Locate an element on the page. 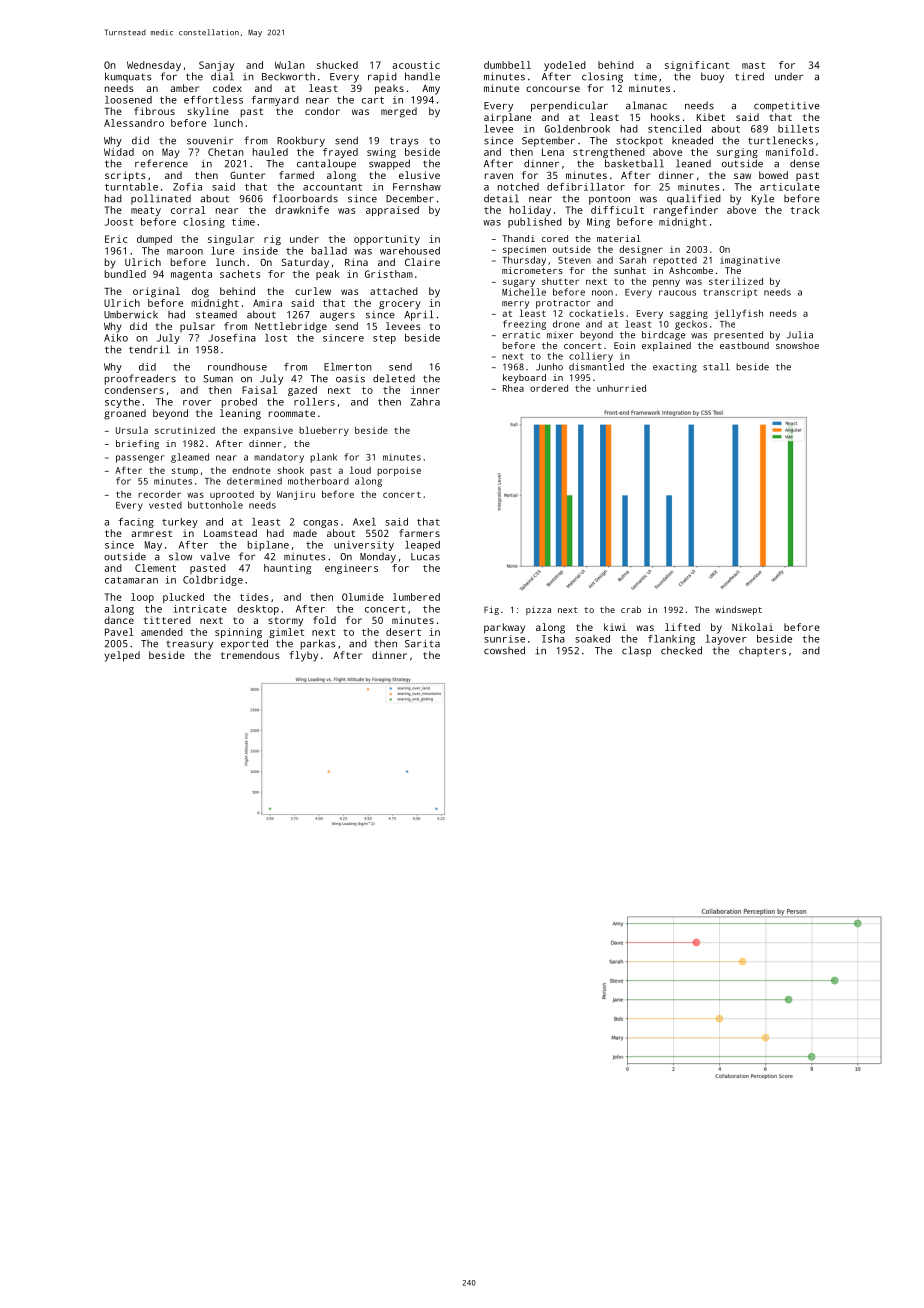 This image has height=1308, width=924. cowshed is located at coordinates (504, 650).
